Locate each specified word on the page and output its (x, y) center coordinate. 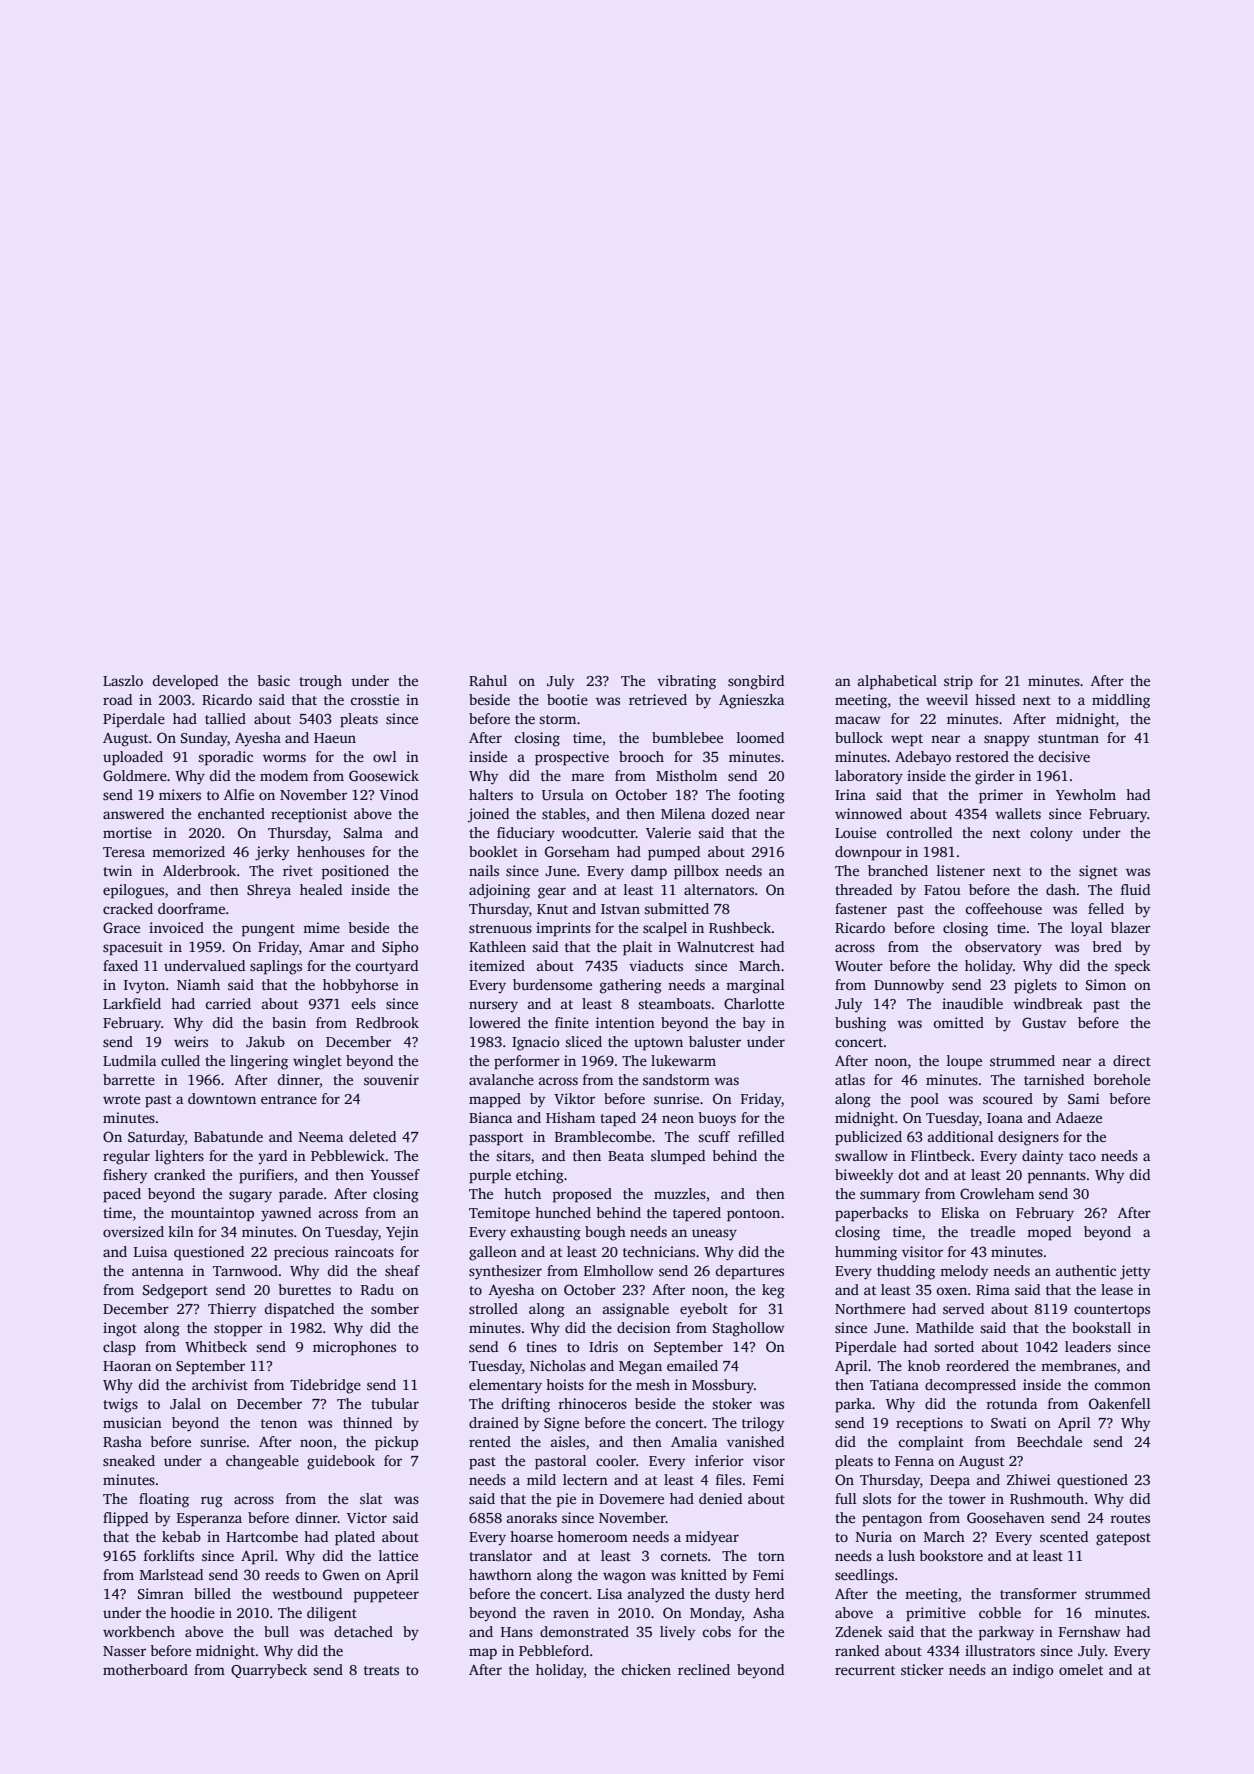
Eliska (960, 1212)
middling (1121, 701)
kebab (181, 1536)
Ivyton (144, 987)
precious (301, 1253)
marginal (755, 986)
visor (769, 1460)
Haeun (335, 738)
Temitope (499, 1214)
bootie (567, 699)
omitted (958, 1022)
